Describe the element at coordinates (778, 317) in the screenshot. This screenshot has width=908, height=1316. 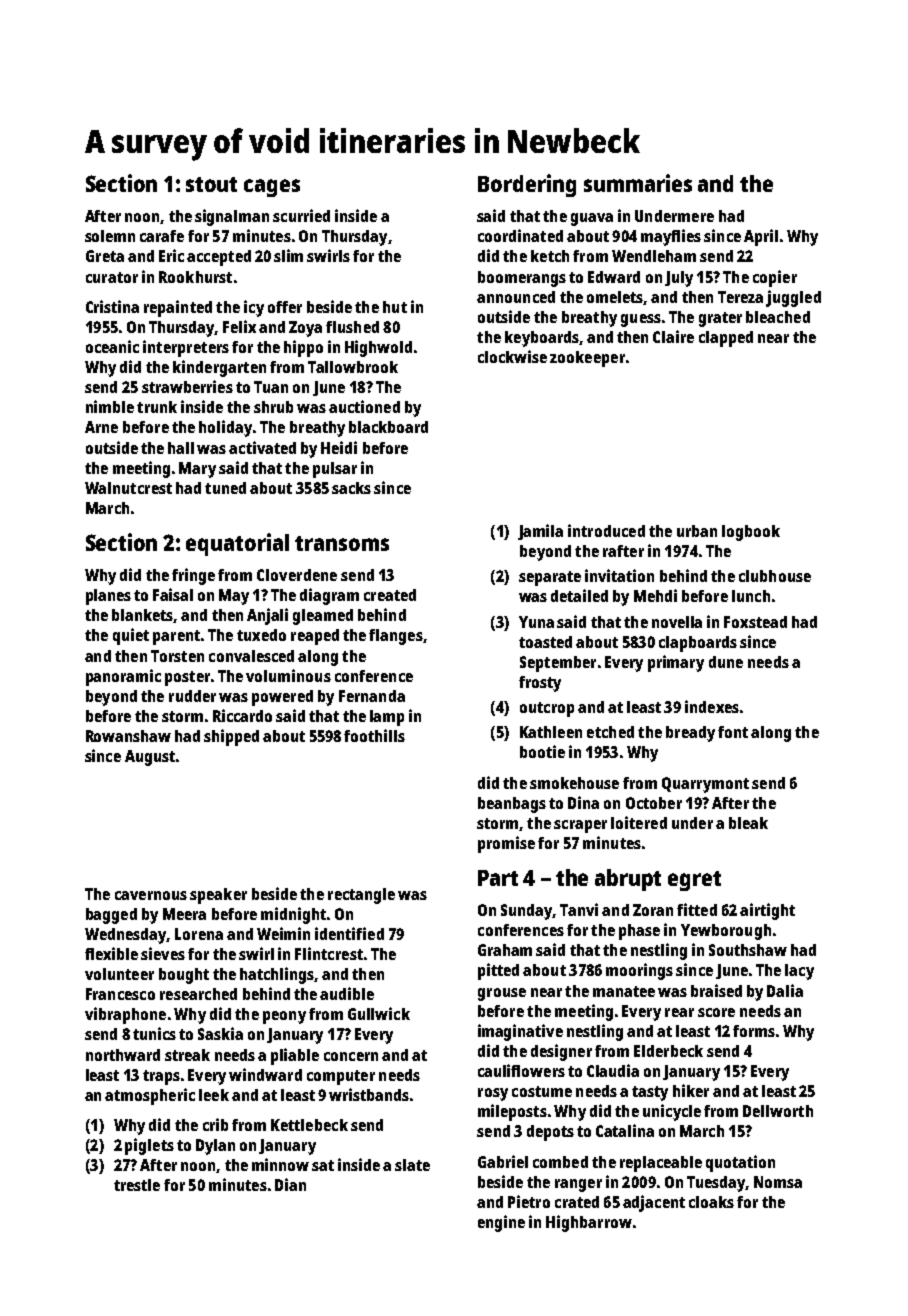
I see `bleached` at that location.
